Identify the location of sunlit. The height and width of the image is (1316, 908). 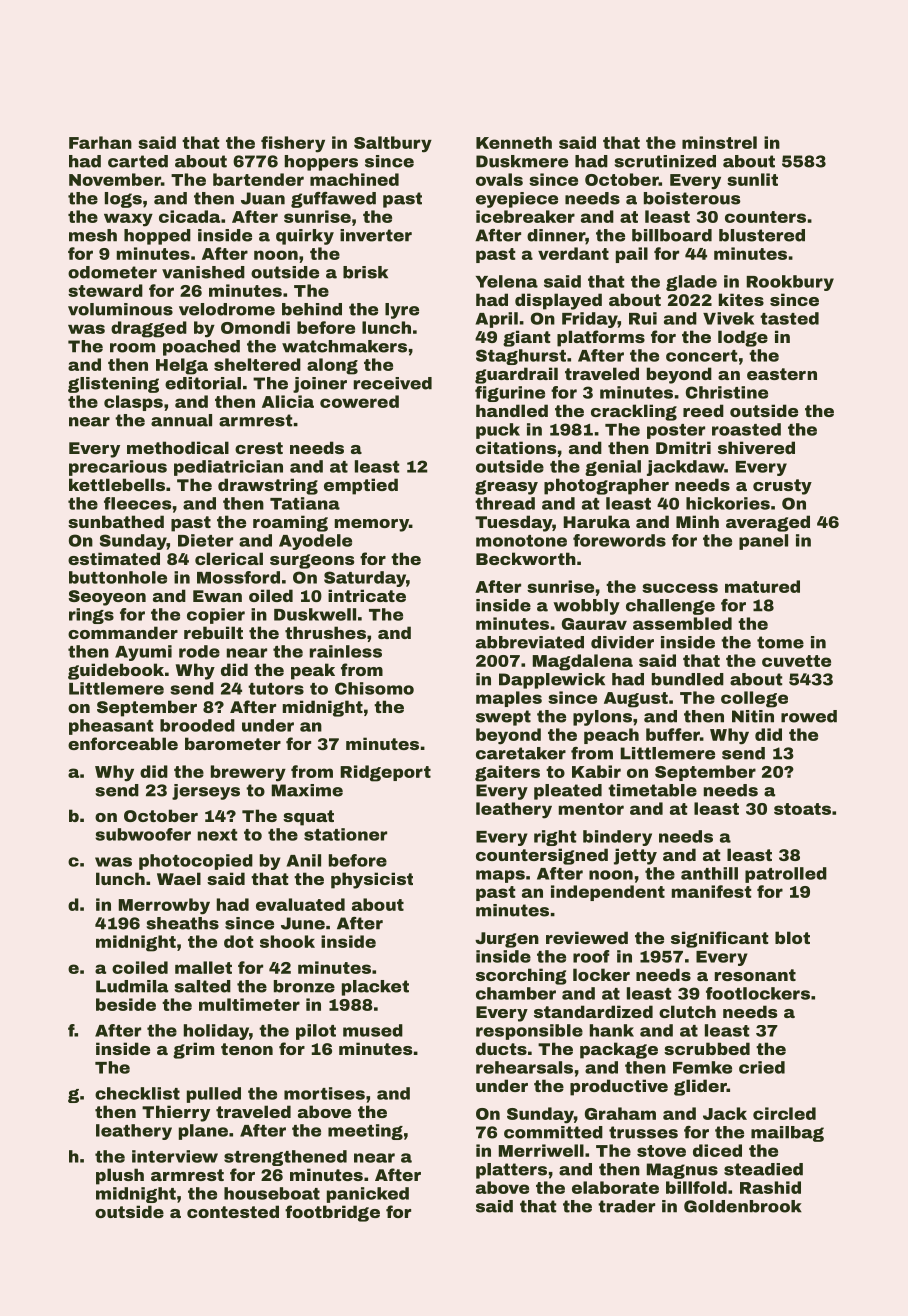
(752, 179).
